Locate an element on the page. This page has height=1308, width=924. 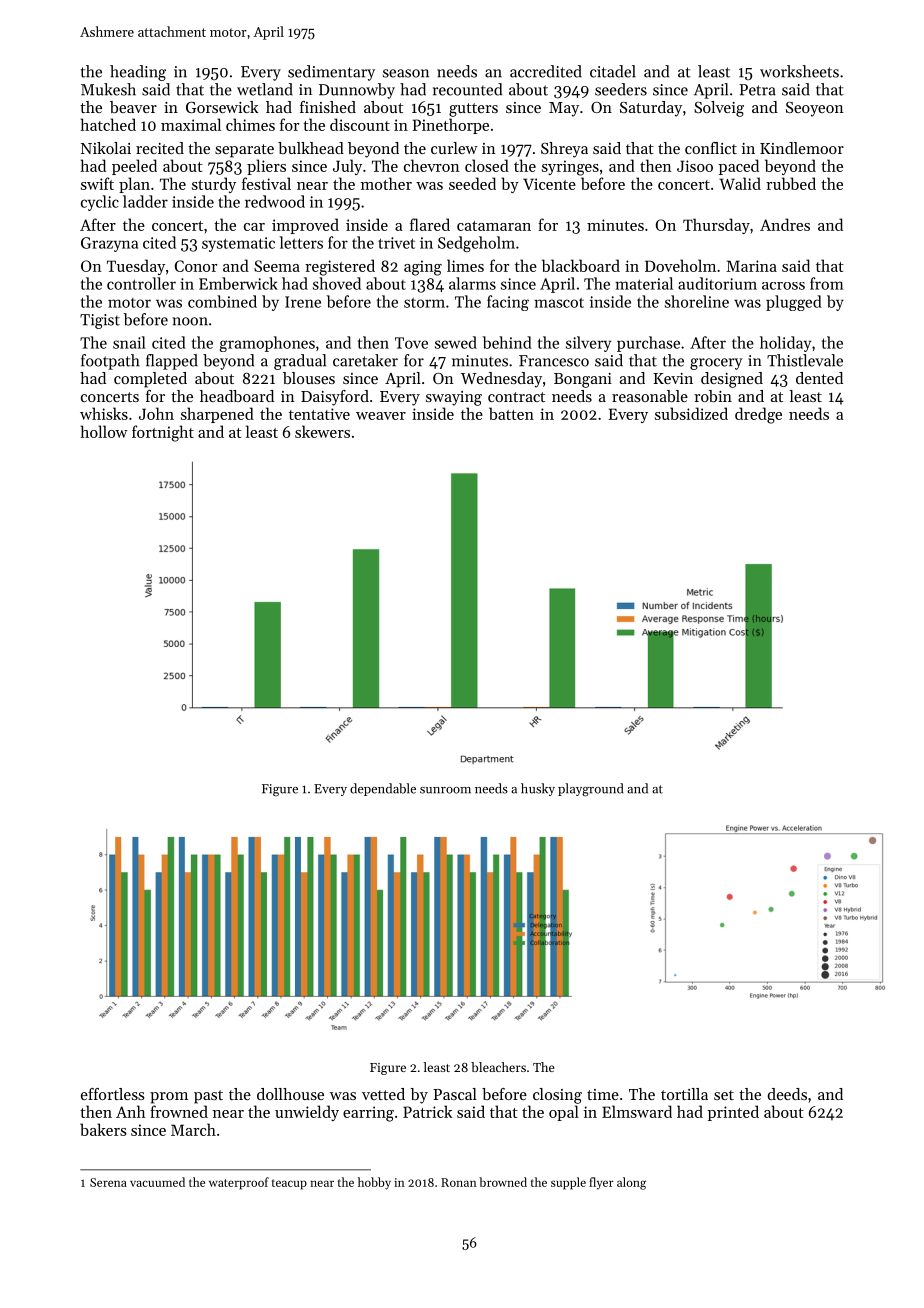
Pascal is located at coordinates (455, 1094).
